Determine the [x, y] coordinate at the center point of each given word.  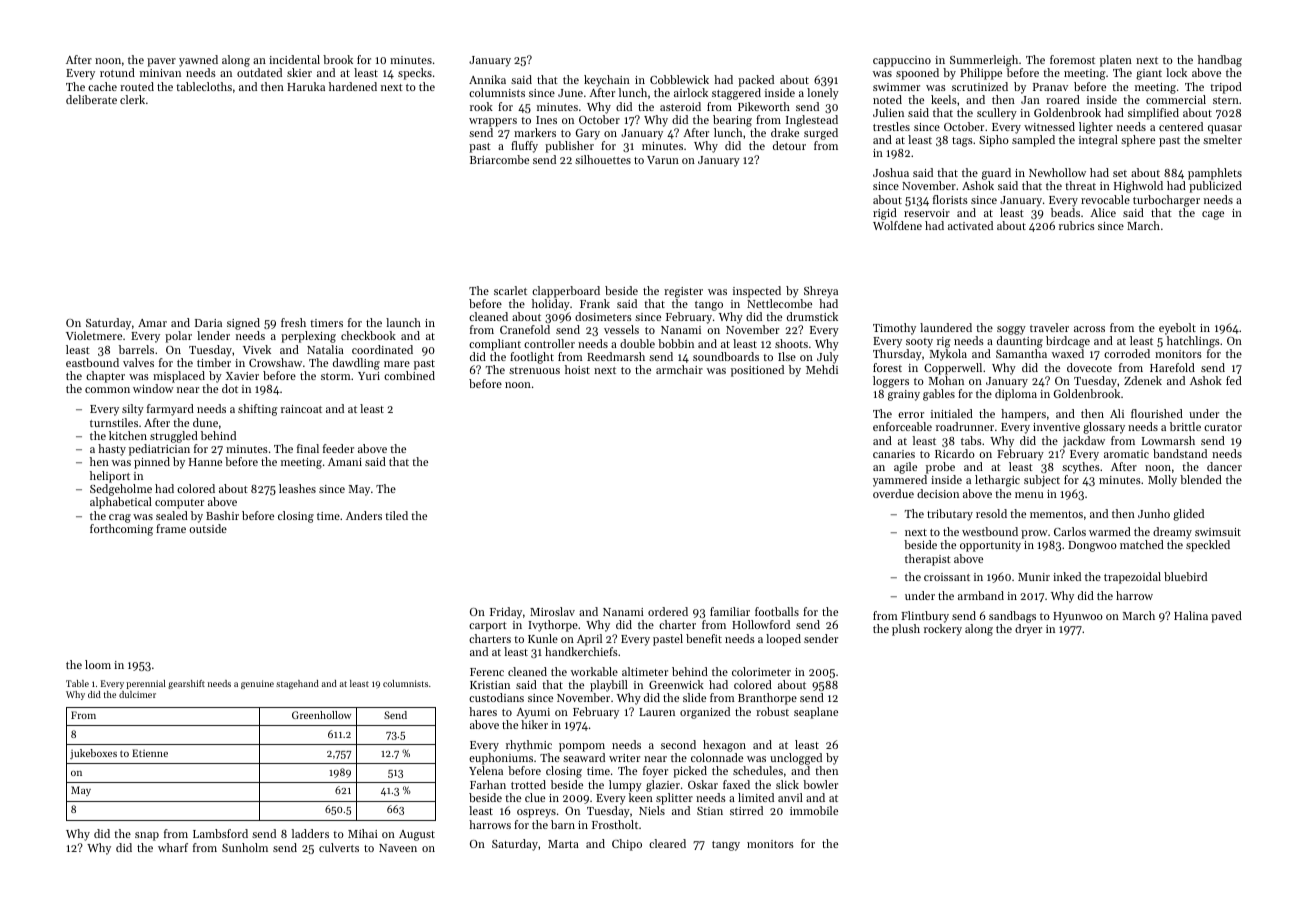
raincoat [301, 409]
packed [756, 81]
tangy [726, 846]
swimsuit [1218, 532]
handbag [1220, 61]
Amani [345, 462]
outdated [259, 72]
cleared [667, 843]
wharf [173, 847]
